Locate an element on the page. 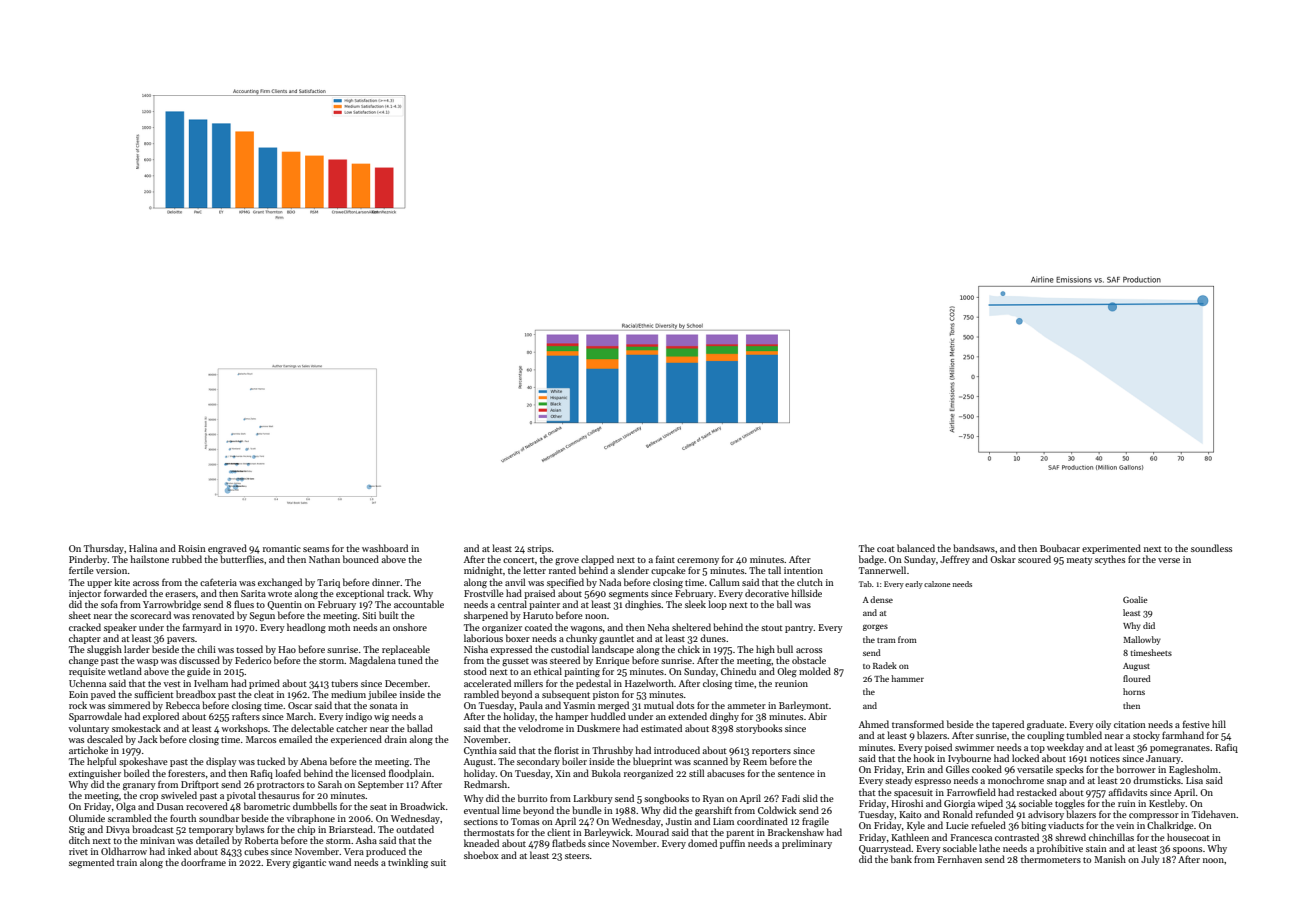 This page has height=924, width=1308. simmered is located at coordinates (129, 705).
